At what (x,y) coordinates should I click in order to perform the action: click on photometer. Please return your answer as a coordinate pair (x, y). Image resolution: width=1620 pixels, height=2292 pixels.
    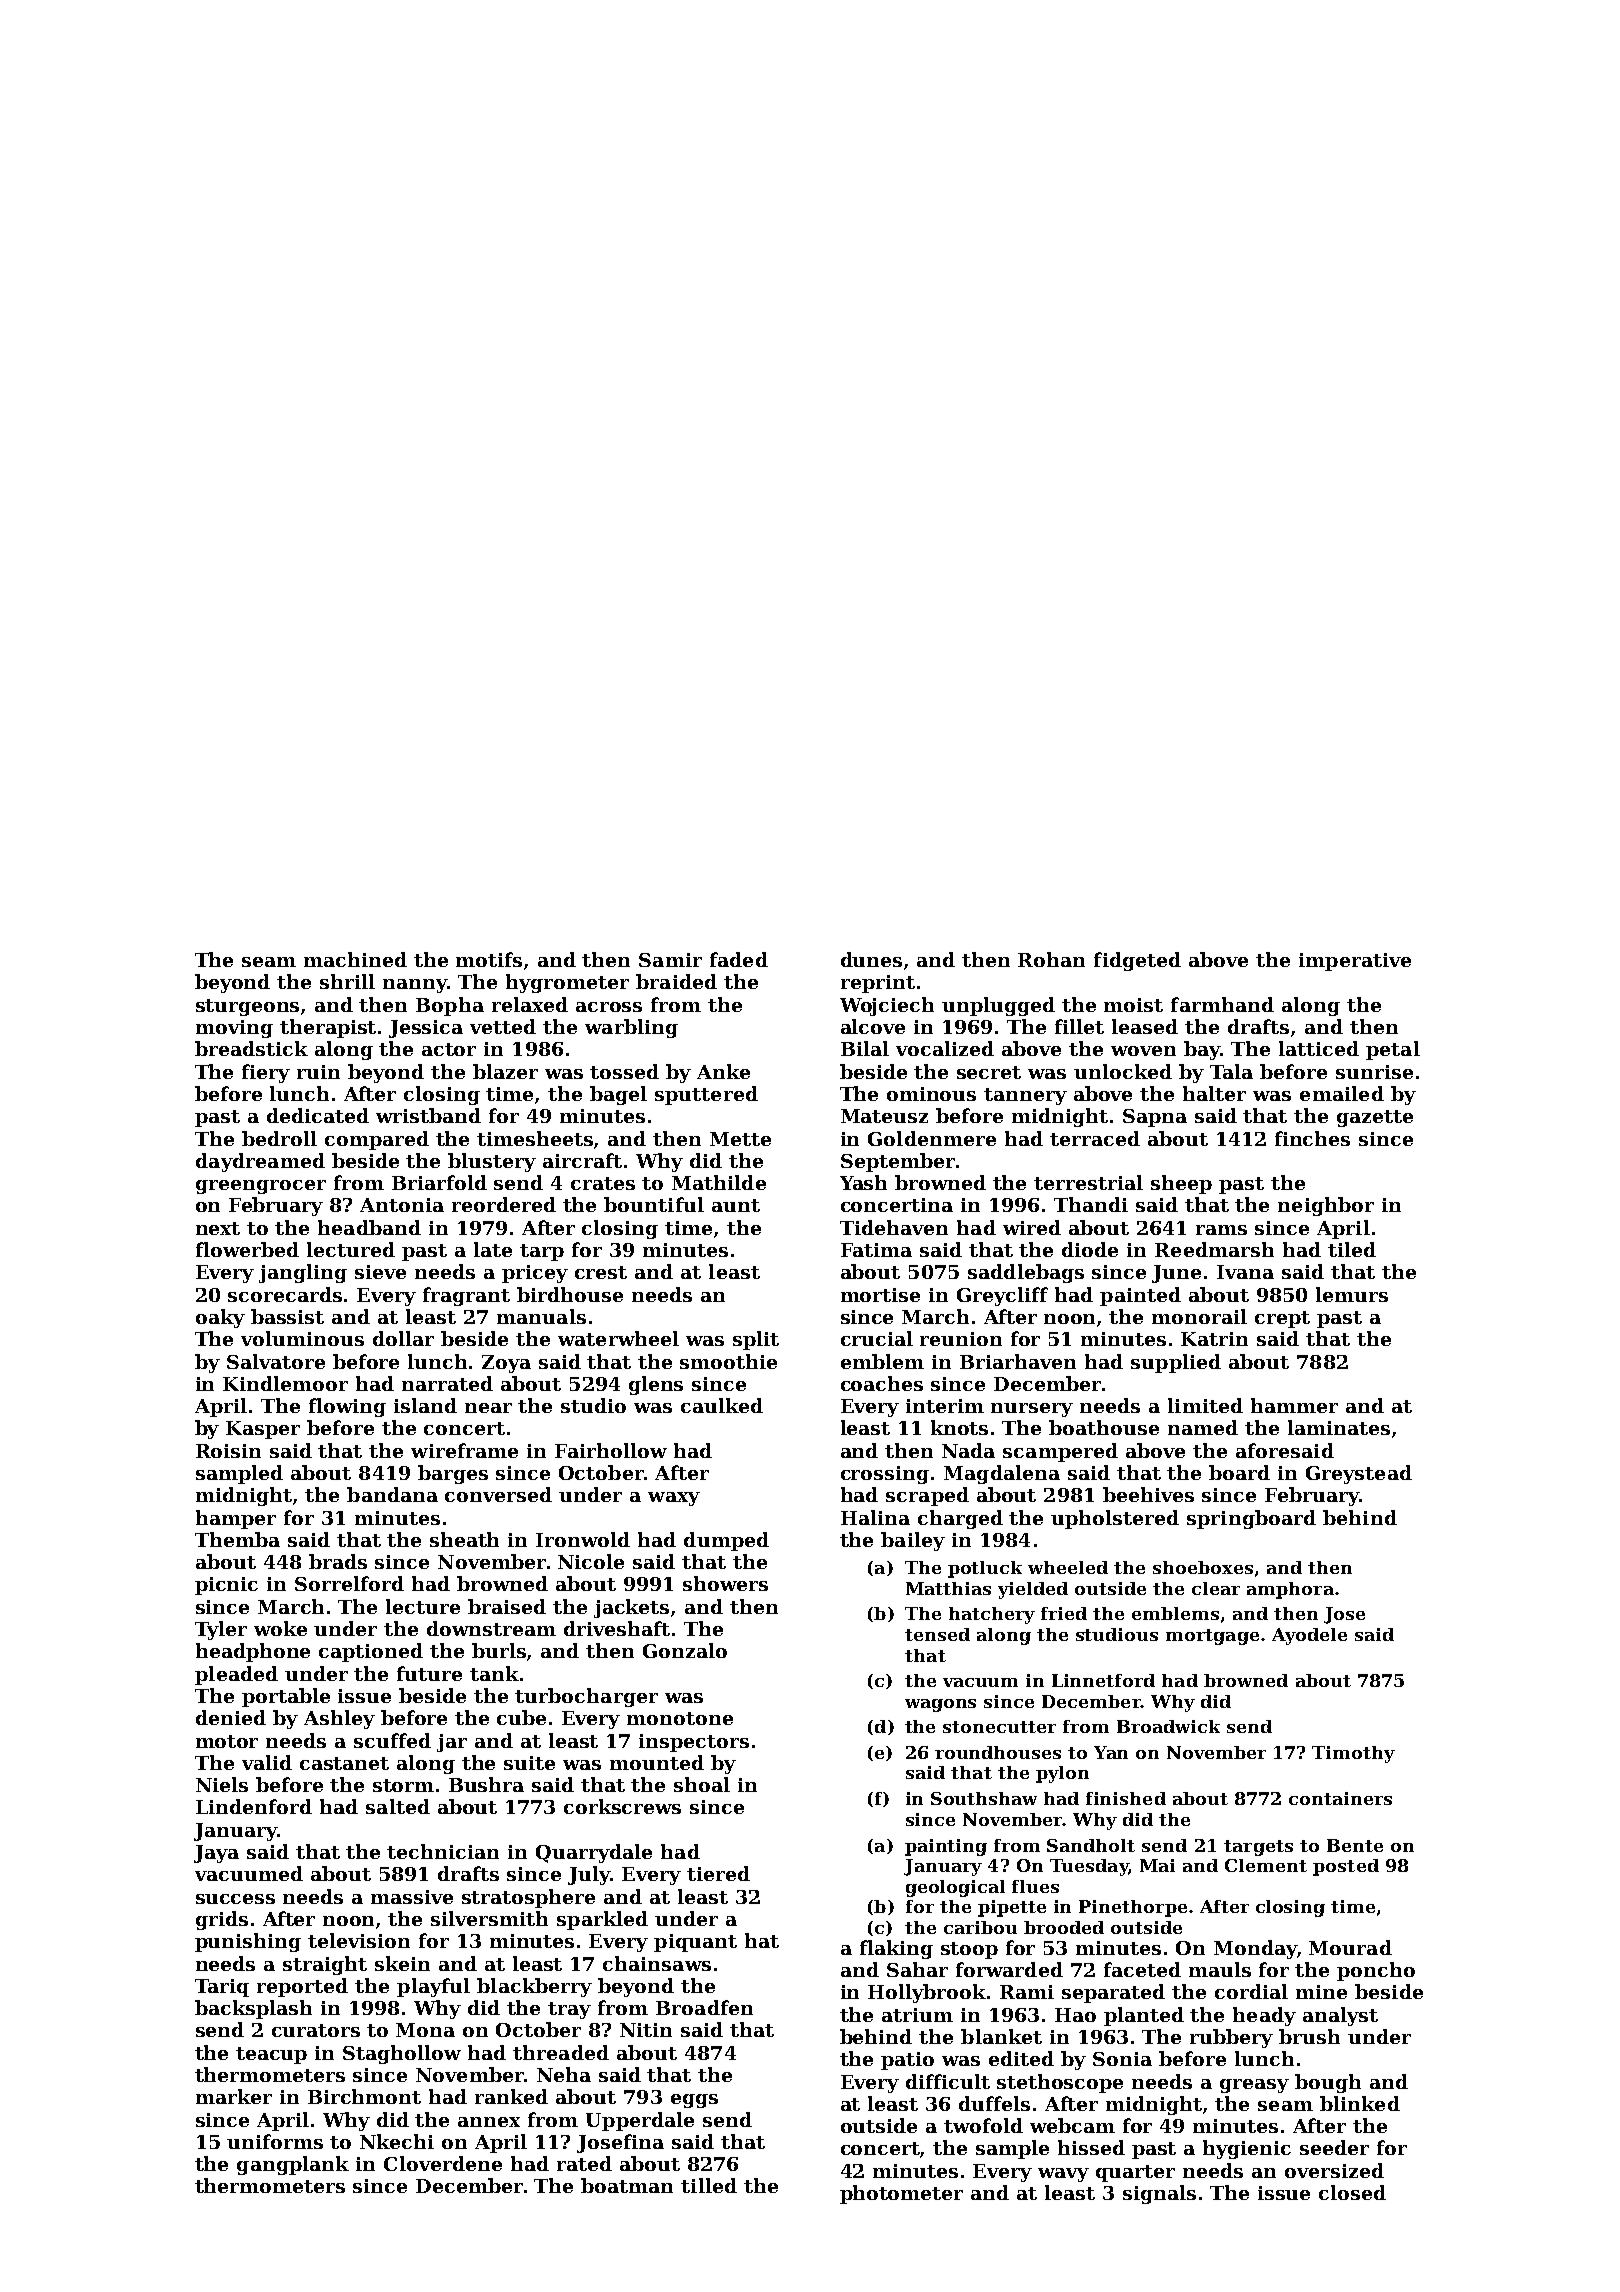
    Looking at the image, I should click on (901, 2194).
